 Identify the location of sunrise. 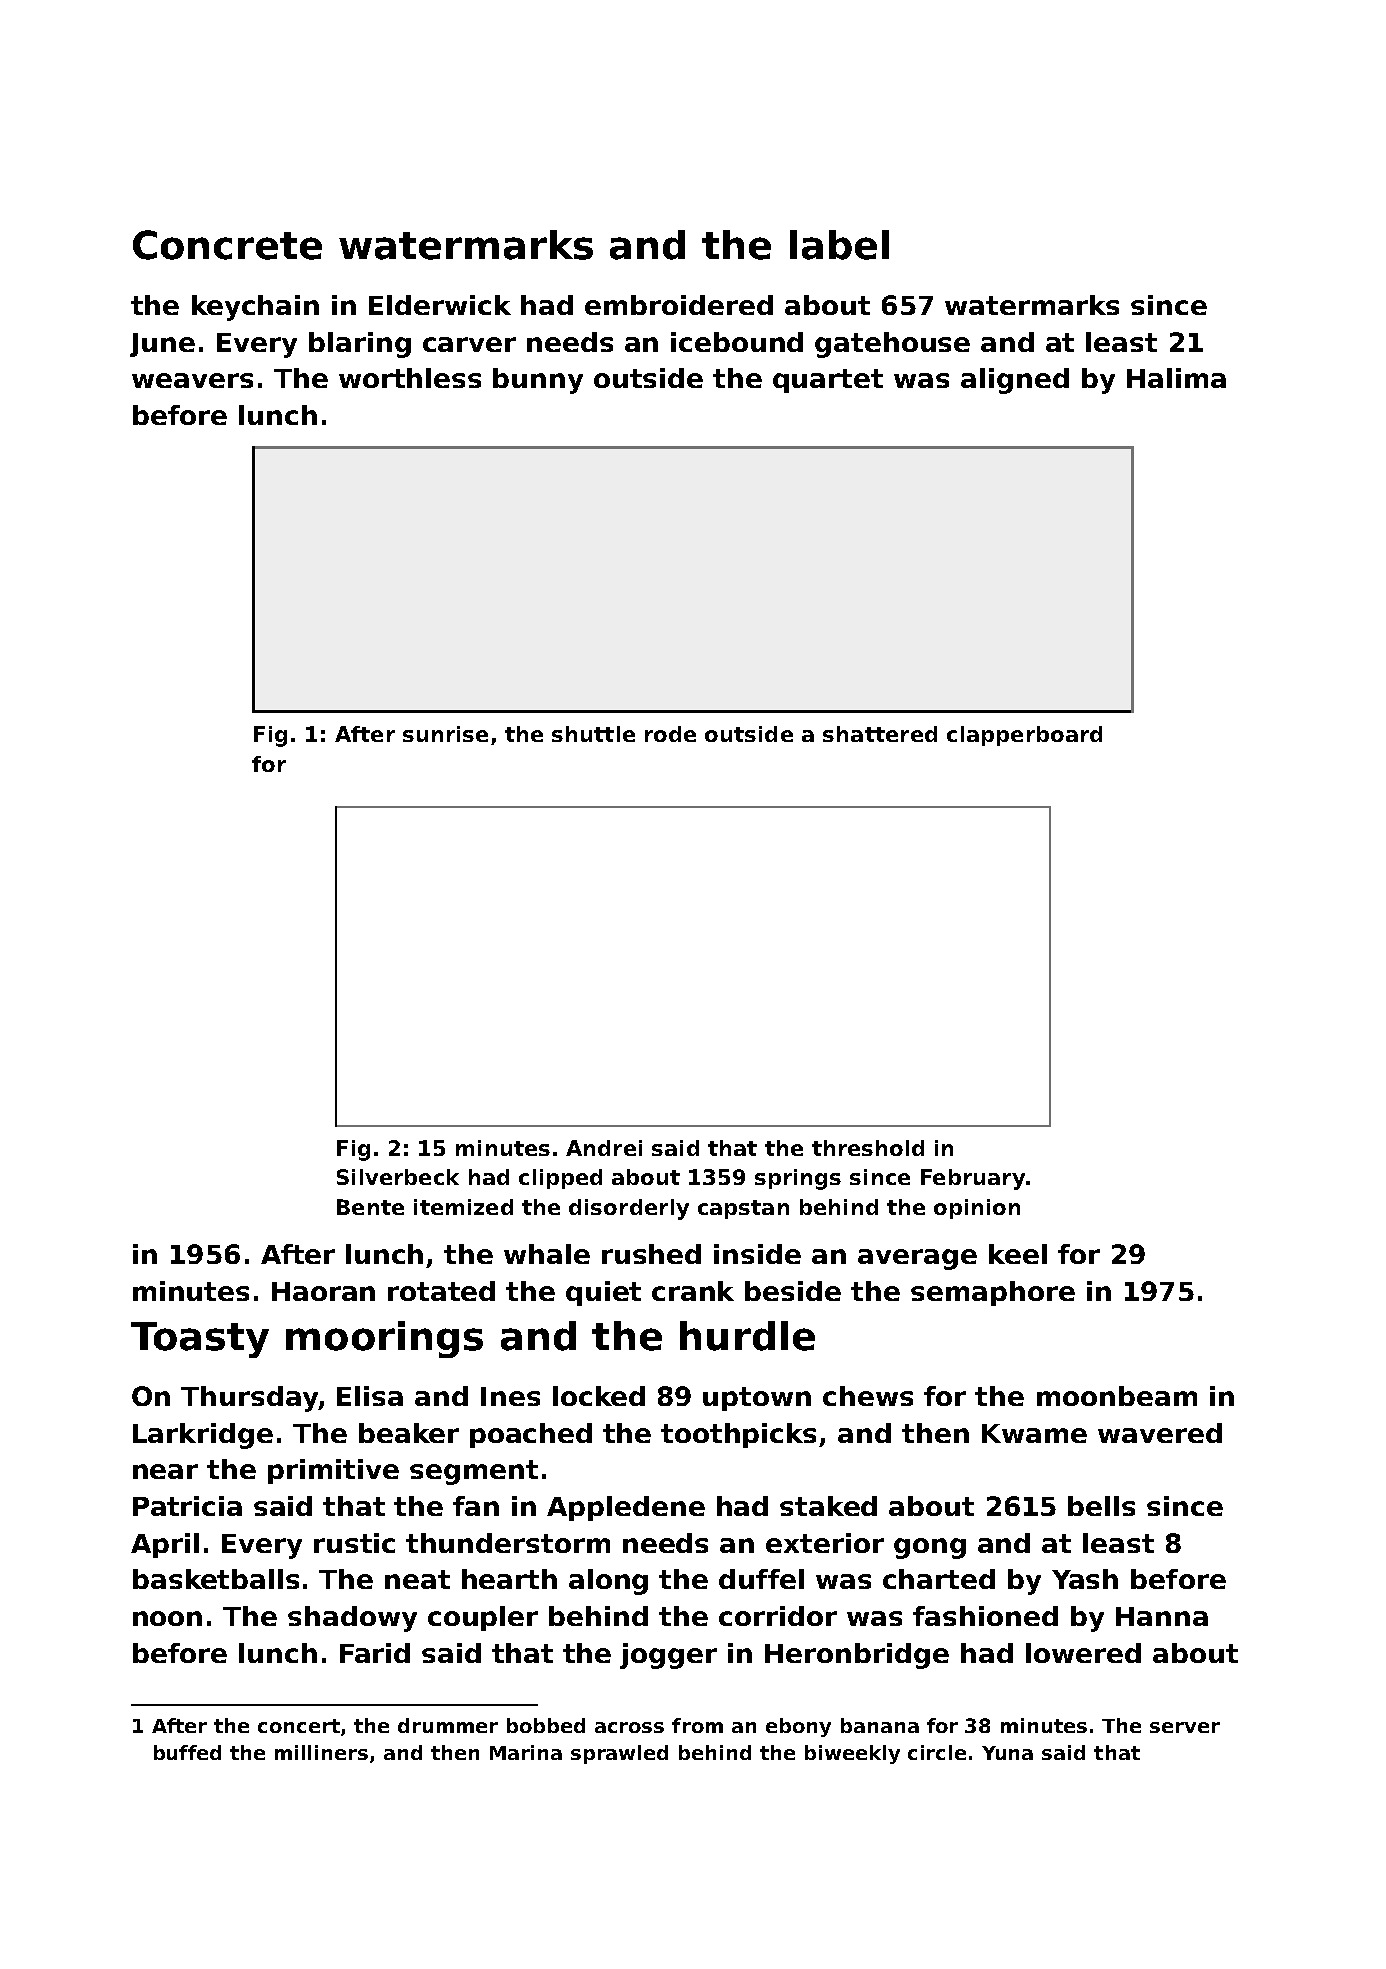
(445, 734).
